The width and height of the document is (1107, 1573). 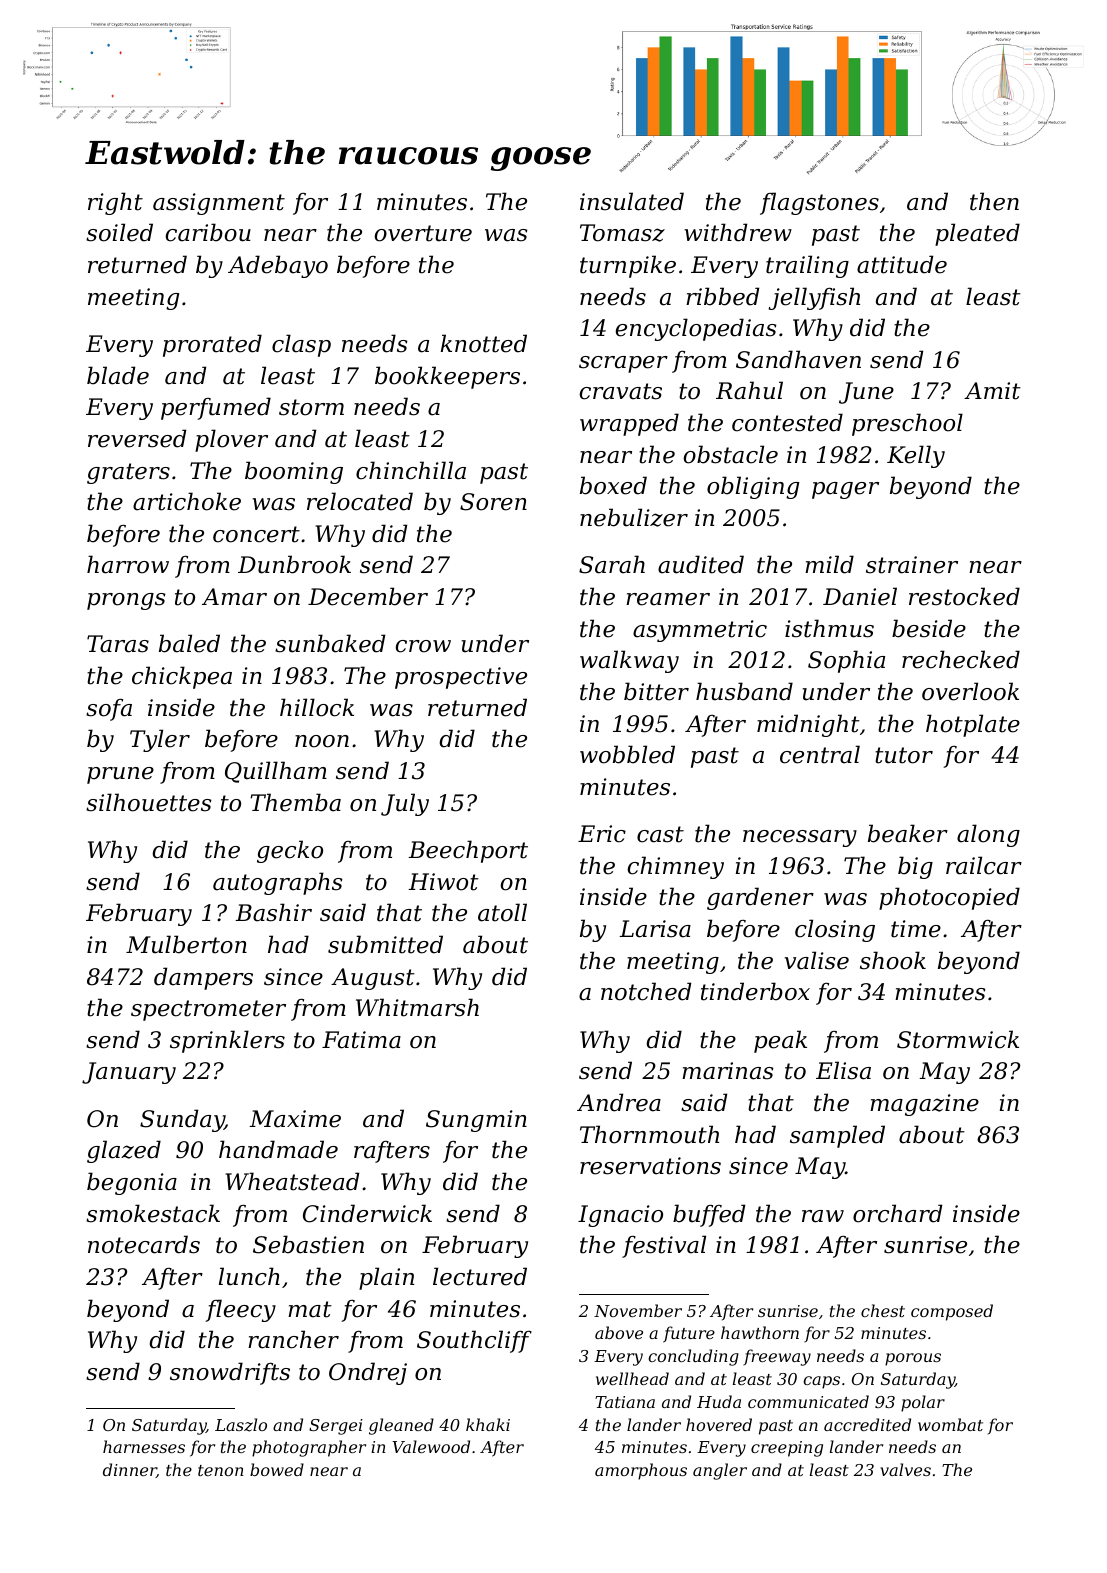 What do you see at coordinates (118, 375) in the document?
I see `blade` at bounding box center [118, 375].
